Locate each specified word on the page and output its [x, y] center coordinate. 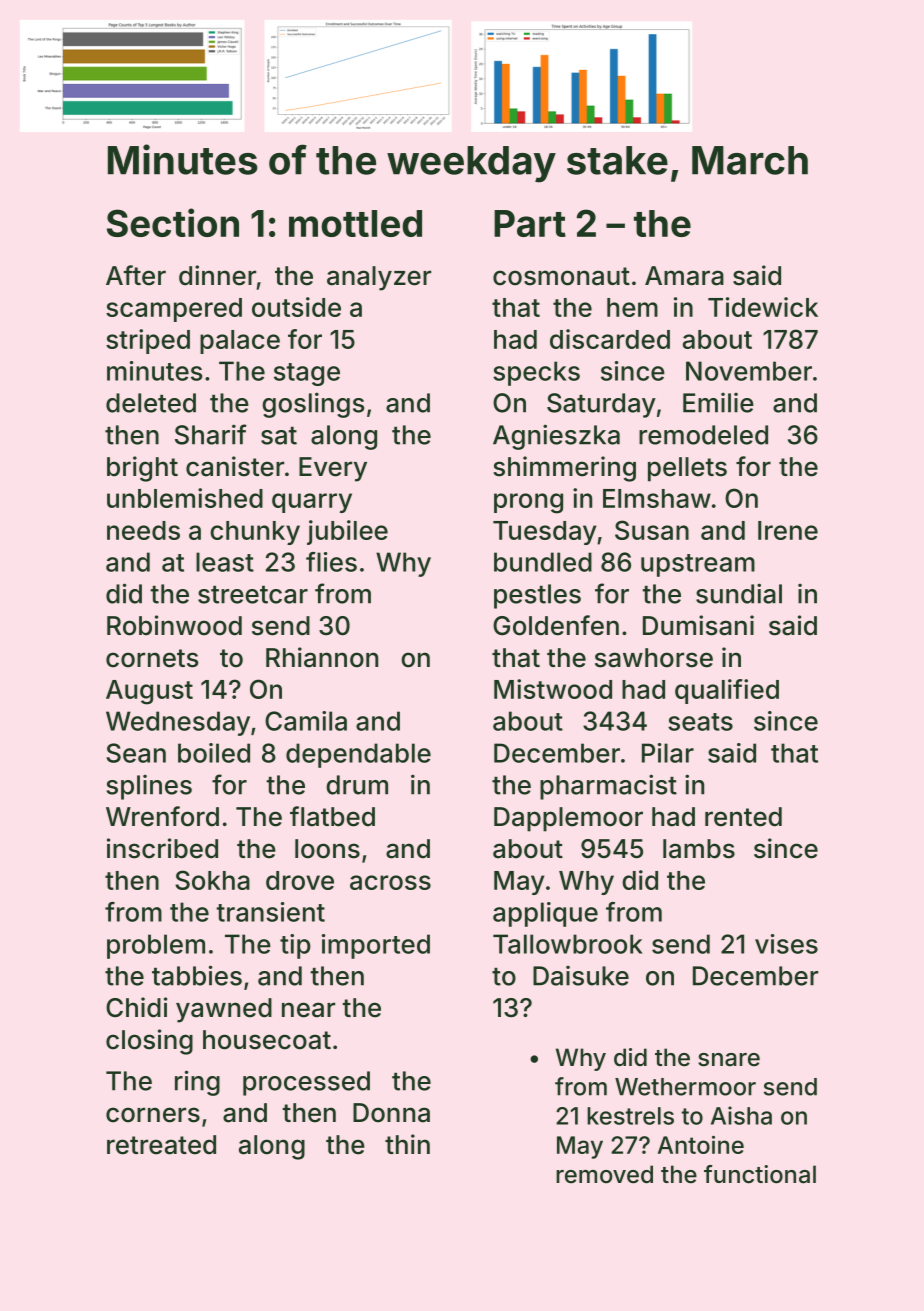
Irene [788, 530]
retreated [161, 1145]
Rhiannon [322, 657]
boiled [214, 753]
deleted [151, 403]
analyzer [379, 278]
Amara [684, 276]
